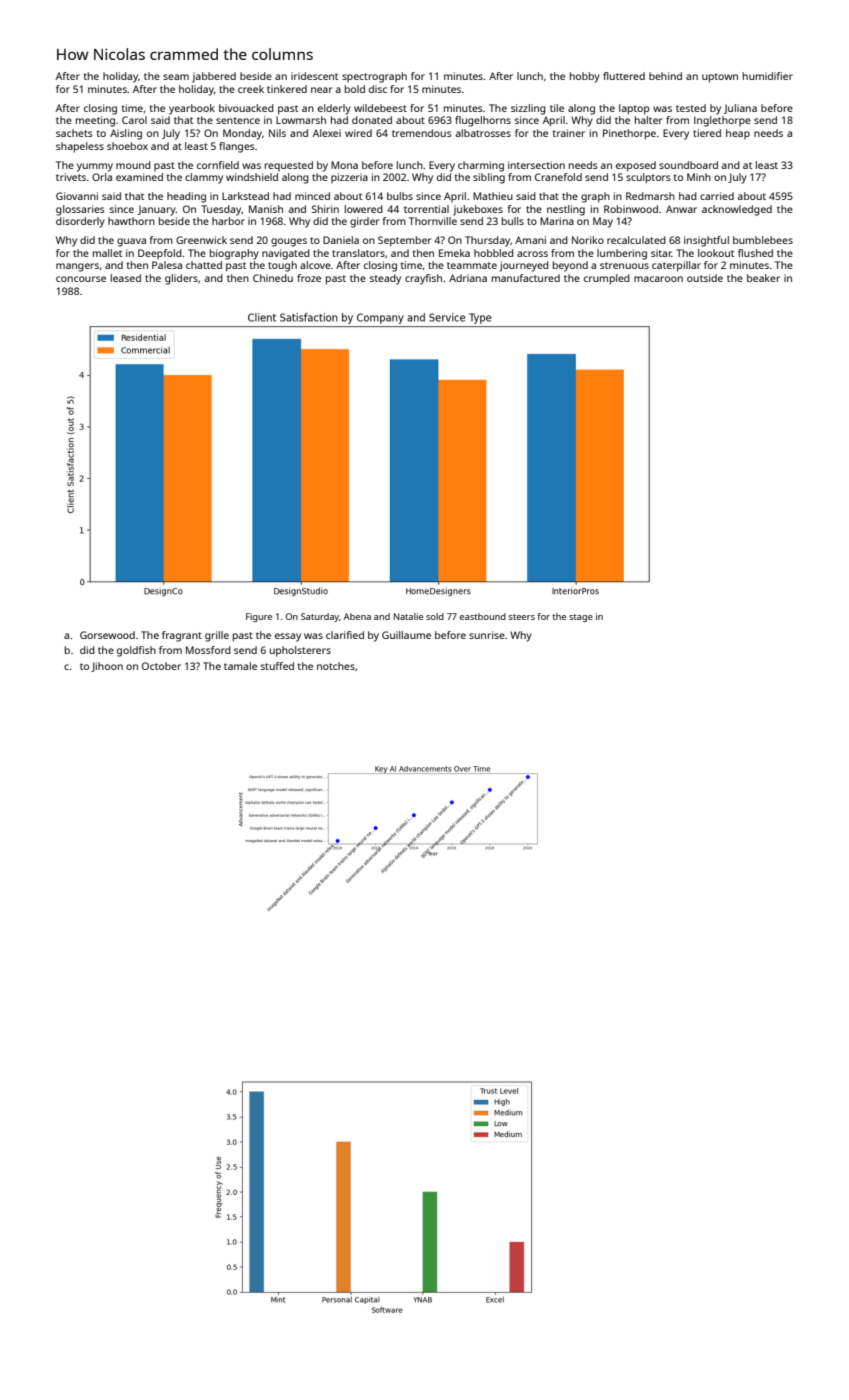 The image size is (849, 1400). Describe the element at coordinates (705, 278) in the document. I see `outside` at that location.
